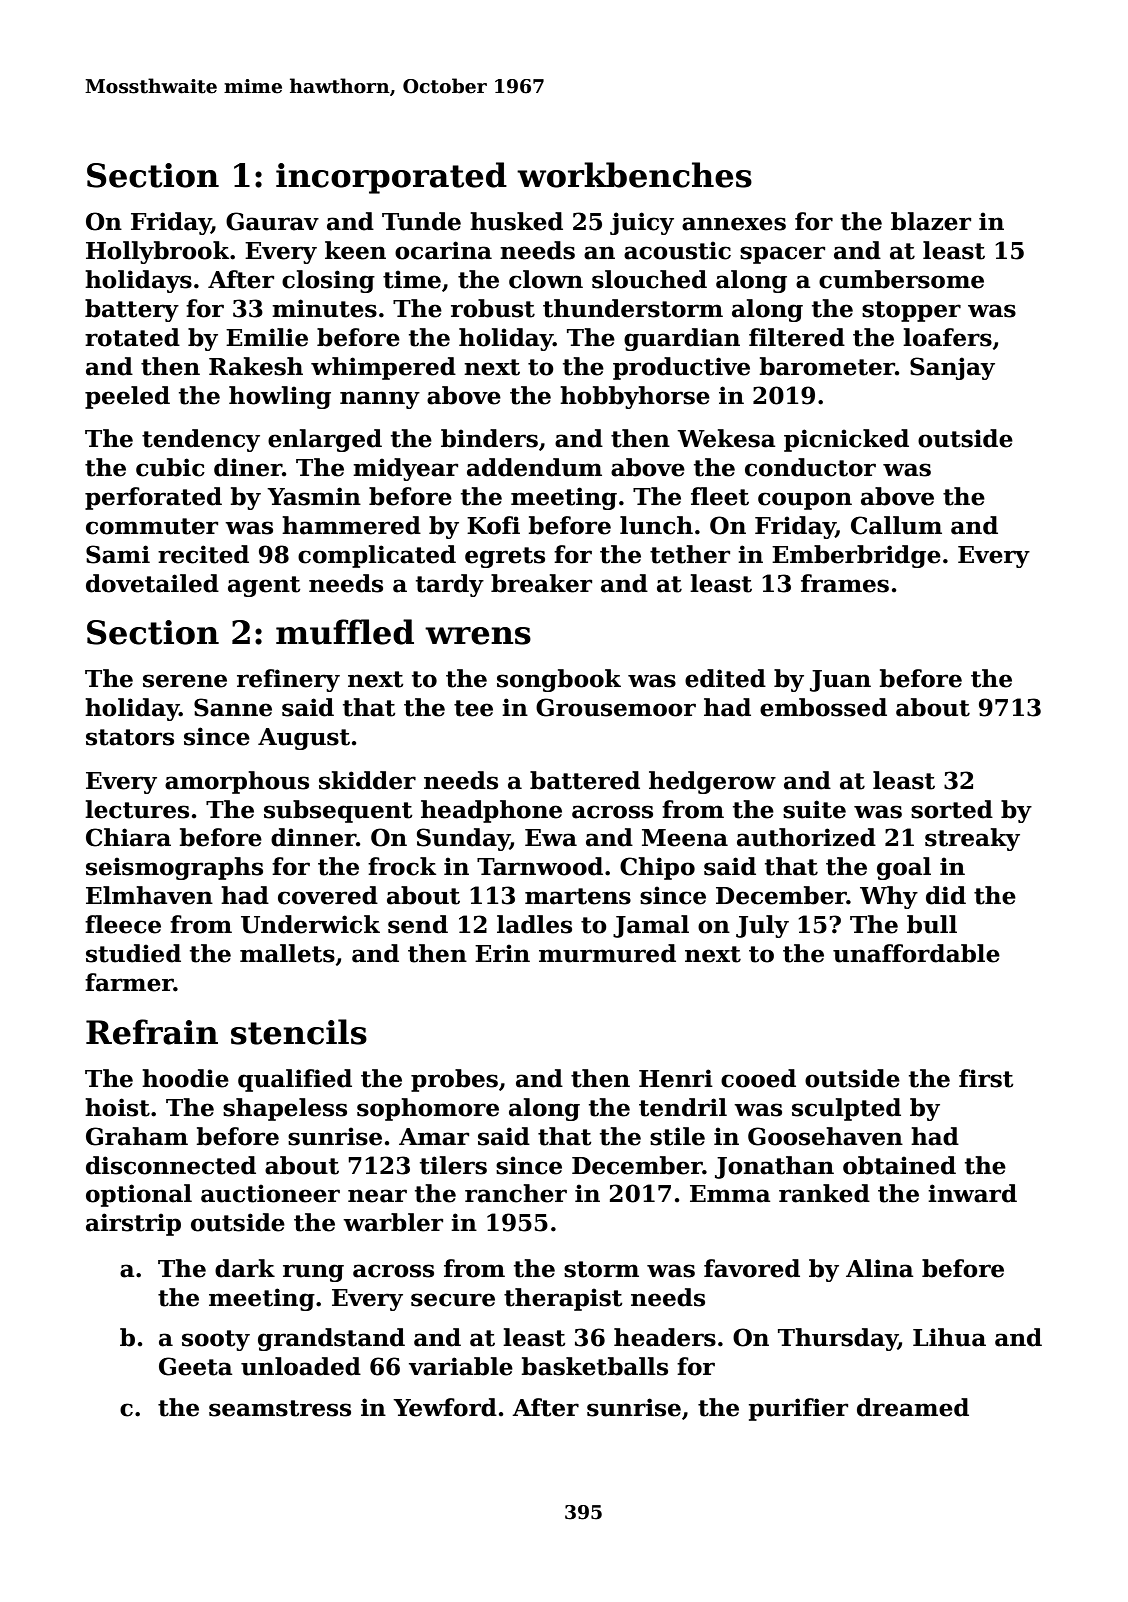  I want to click on unaffordable, so click(916, 953).
